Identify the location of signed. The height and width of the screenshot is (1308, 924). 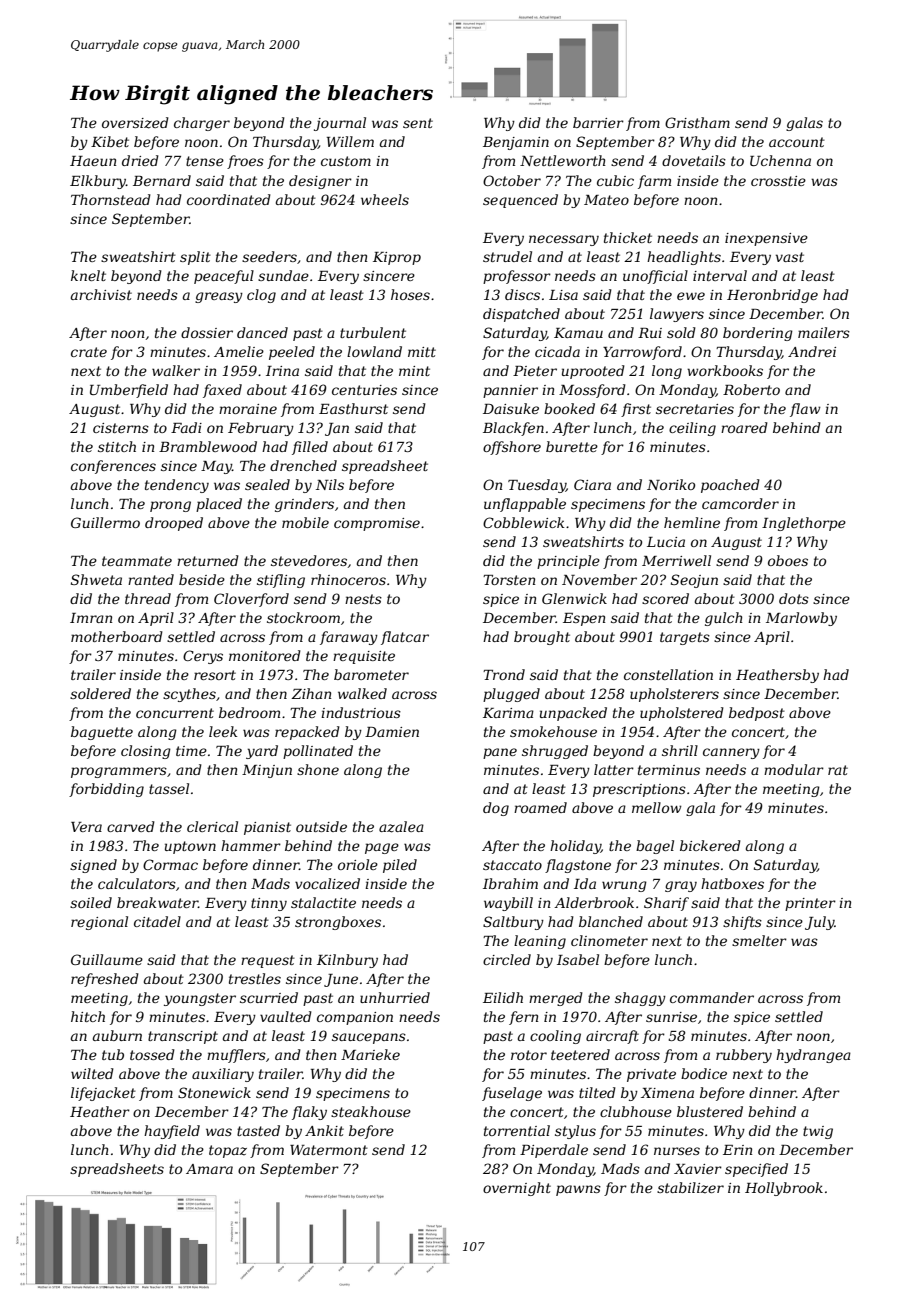
(93, 866).
